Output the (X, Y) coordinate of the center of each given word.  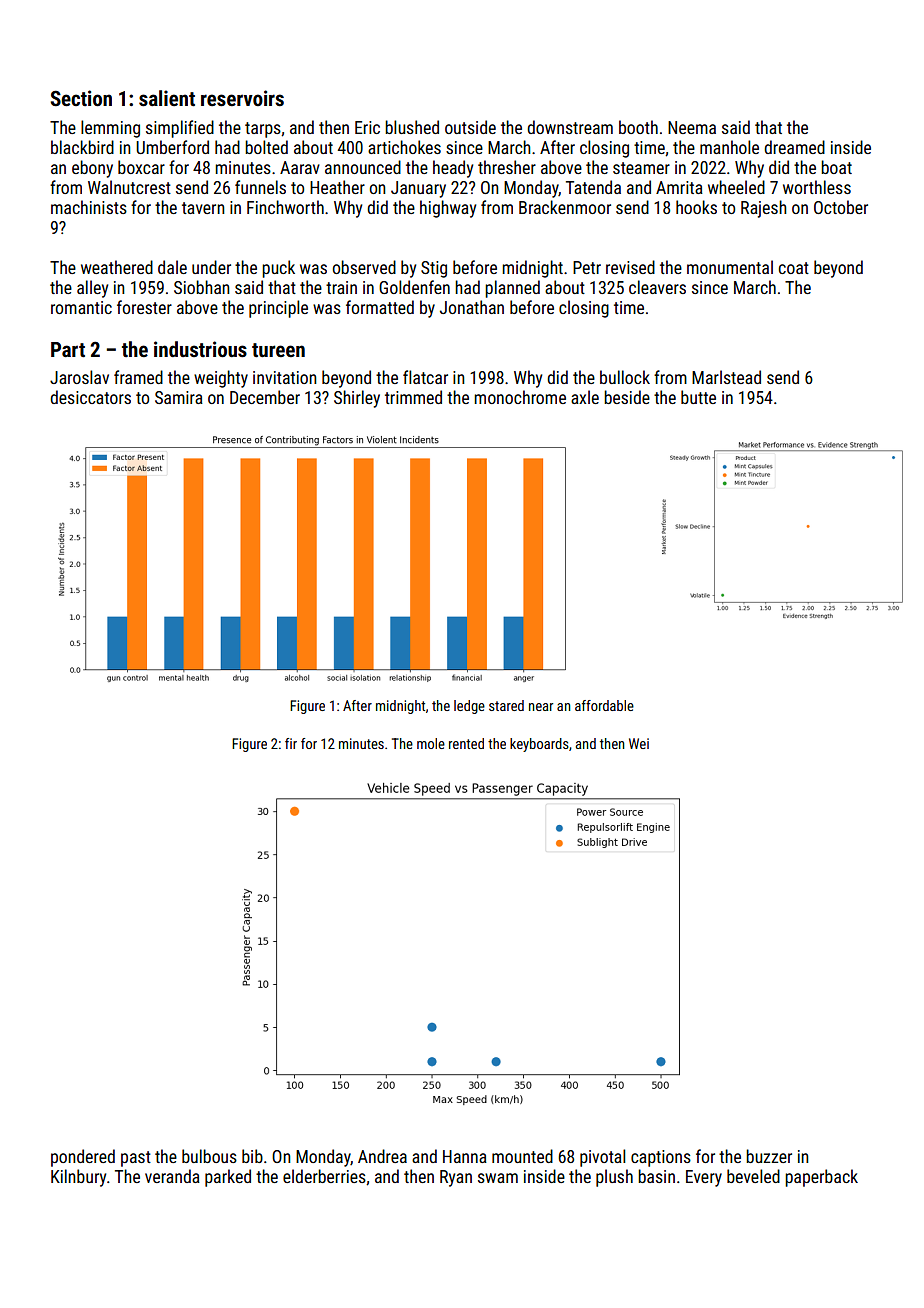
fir (291, 743)
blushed (412, 127)
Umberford (172, 147)
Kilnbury (78, 1178)
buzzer (769, 1156)
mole (431, 743)
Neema (692, 127)
